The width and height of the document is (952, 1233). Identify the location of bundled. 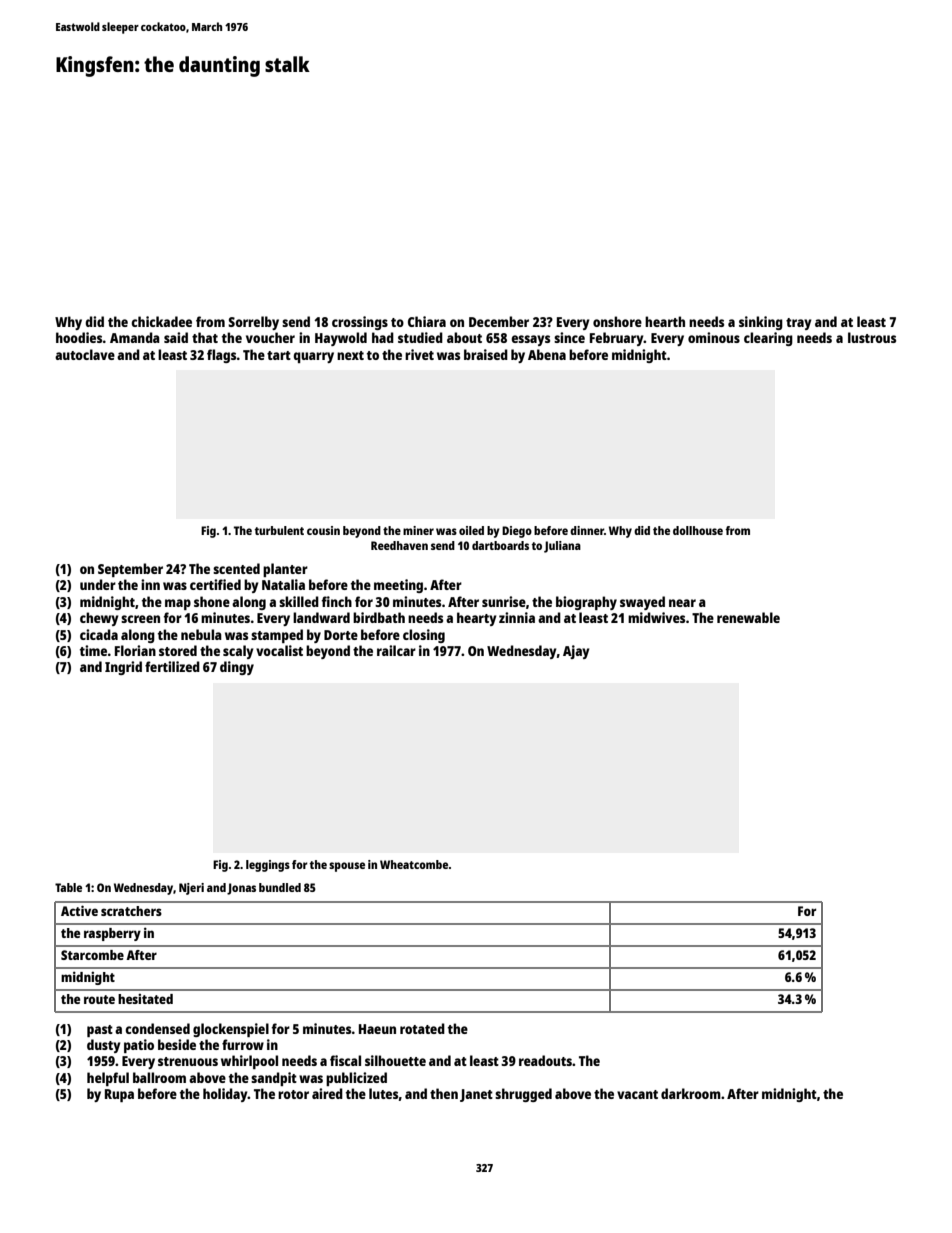
(280, 887).
